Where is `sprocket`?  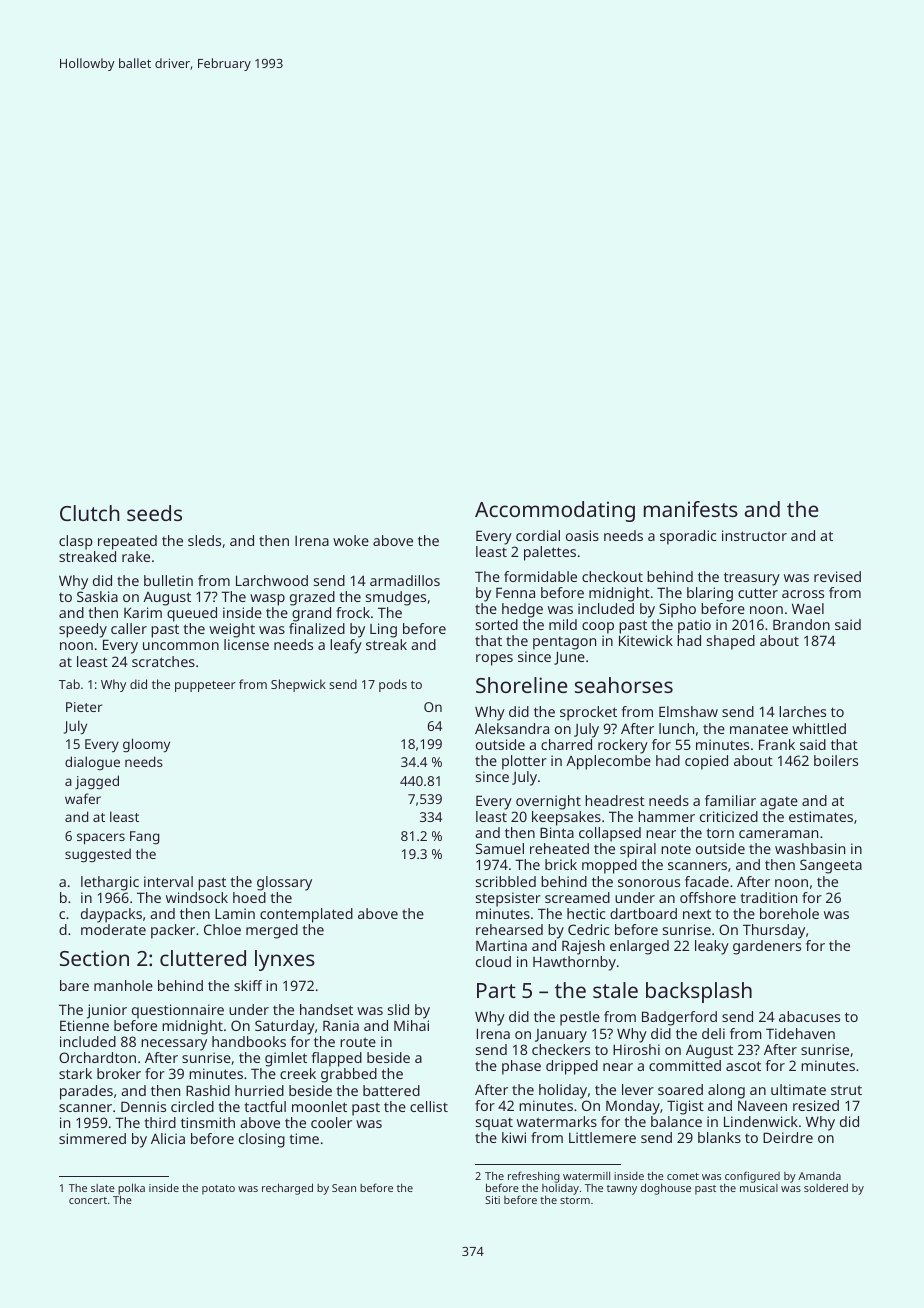
sprocket is located at coordinates (588, 713).
